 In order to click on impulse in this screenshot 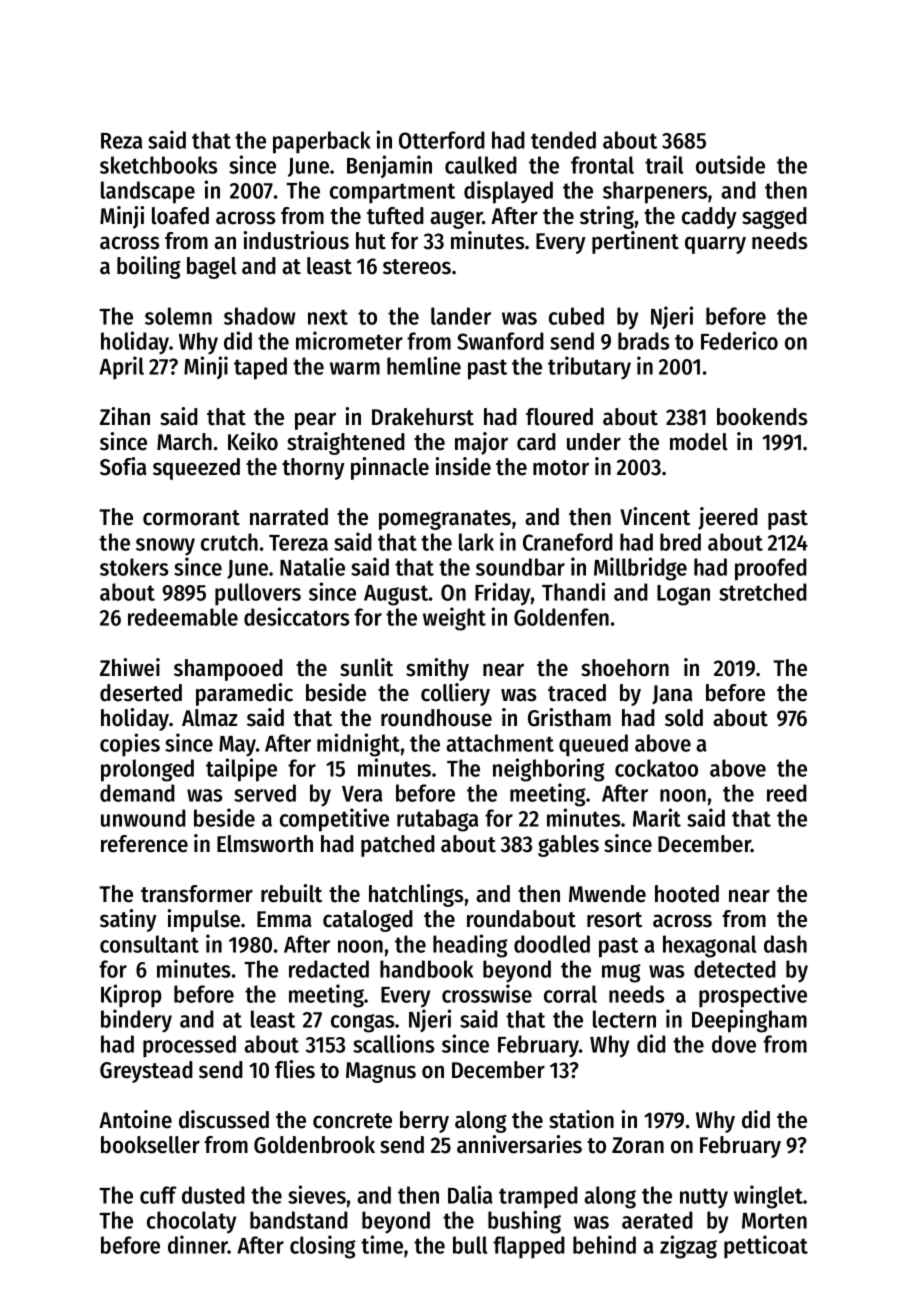, I will do `click(203, 920)`.
